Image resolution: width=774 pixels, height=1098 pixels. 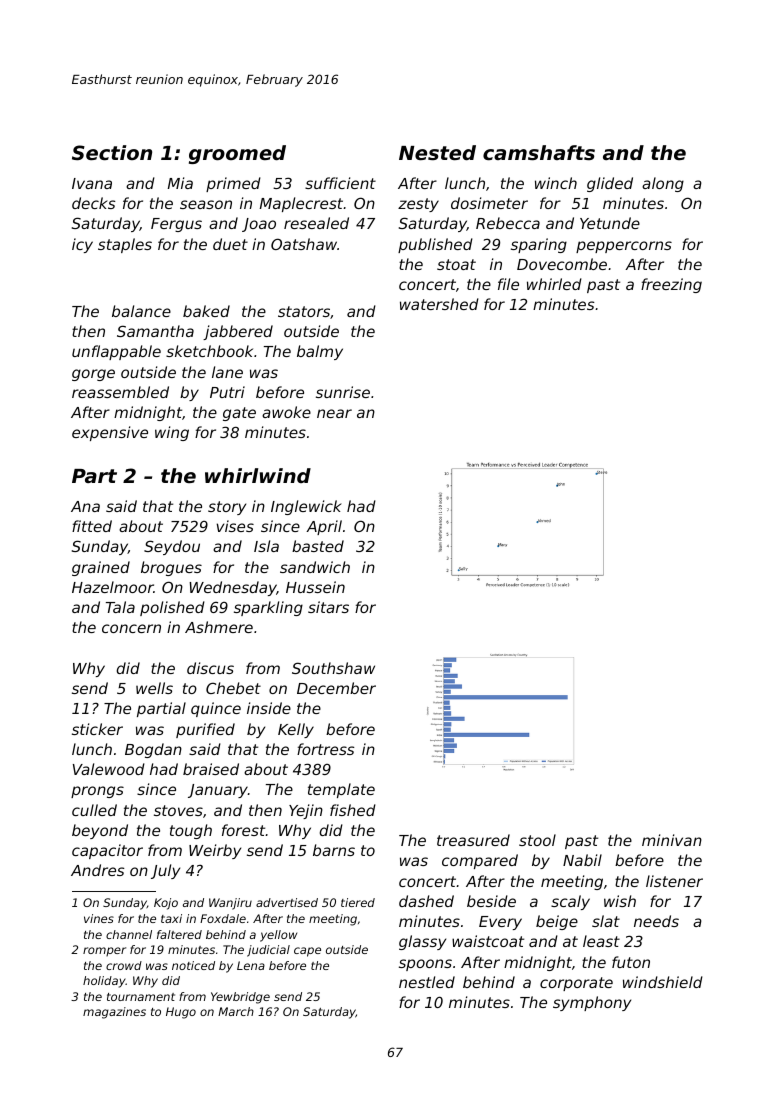 I want to click on needs, so click(x=656, y=921).
